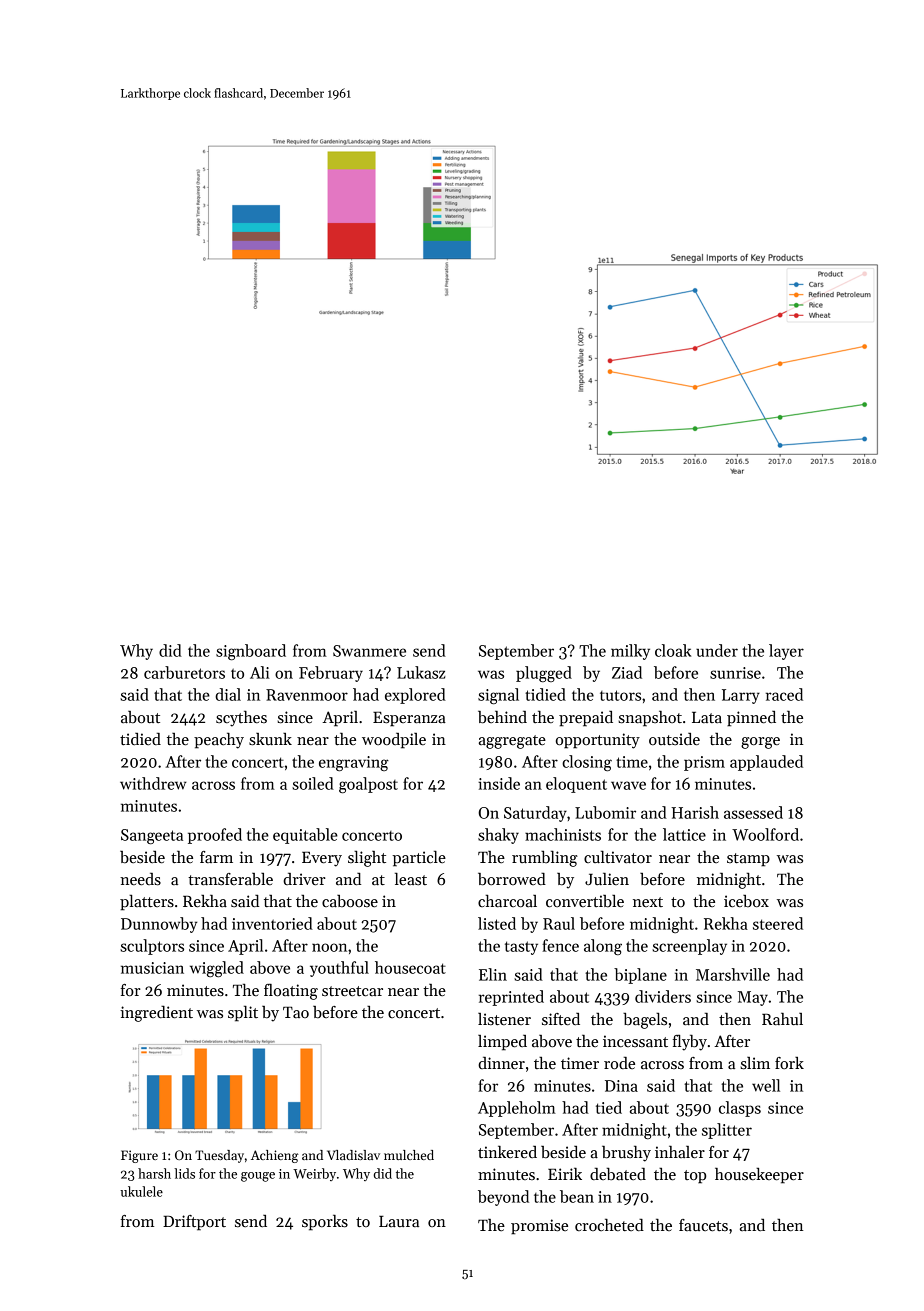 This screenshot has width=924, height=1311. Describe the element at coordinates (147, 903) in the screenshot. I see `platters` at that location.
